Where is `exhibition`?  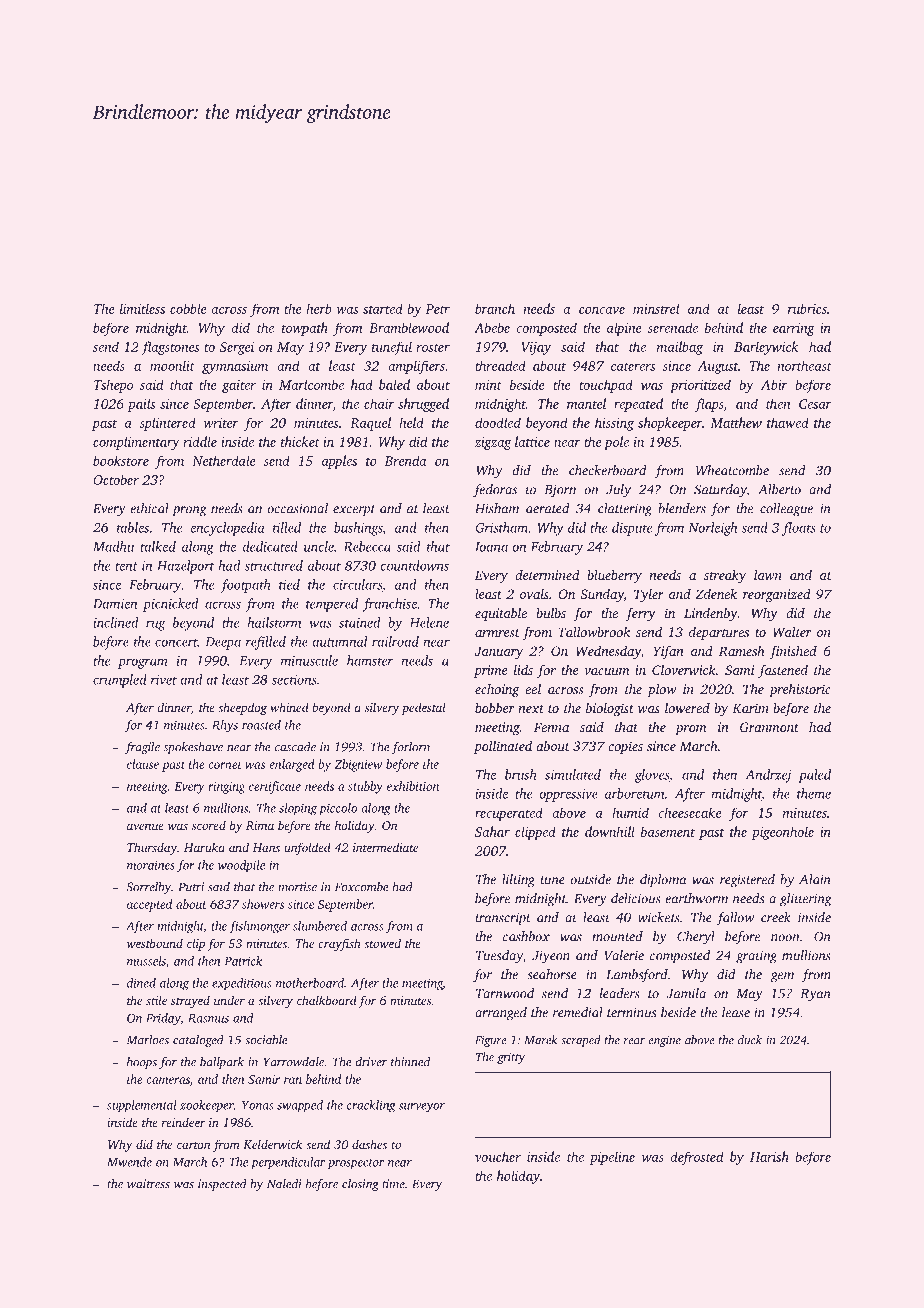 exhibition is located at coordinates (413, 786).
